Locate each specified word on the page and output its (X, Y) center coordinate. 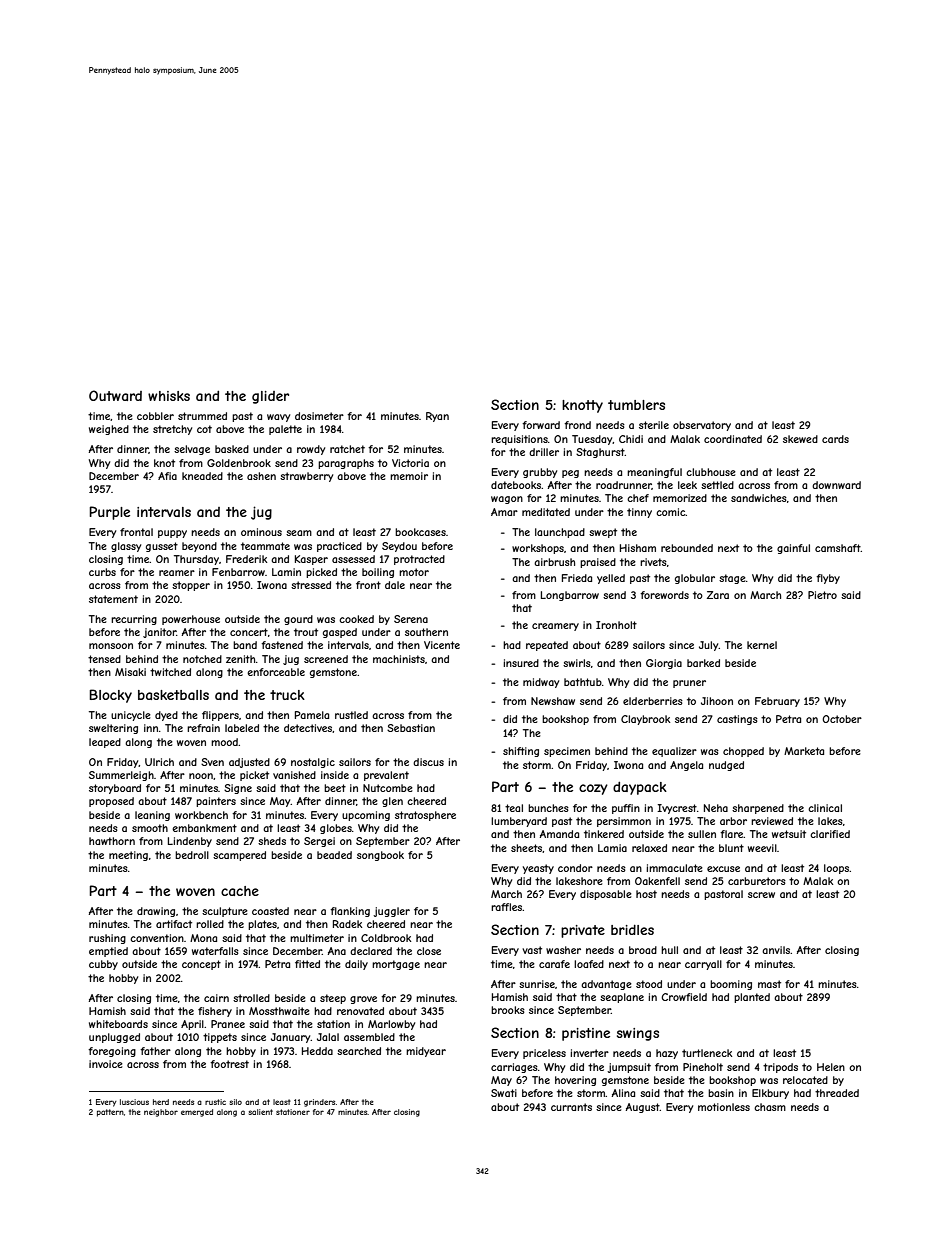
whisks (169, 396)
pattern (110, 1113)
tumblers (636, 405)
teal (514, 808)
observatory (702, 426)
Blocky (110, 696)
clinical (825, 808)
